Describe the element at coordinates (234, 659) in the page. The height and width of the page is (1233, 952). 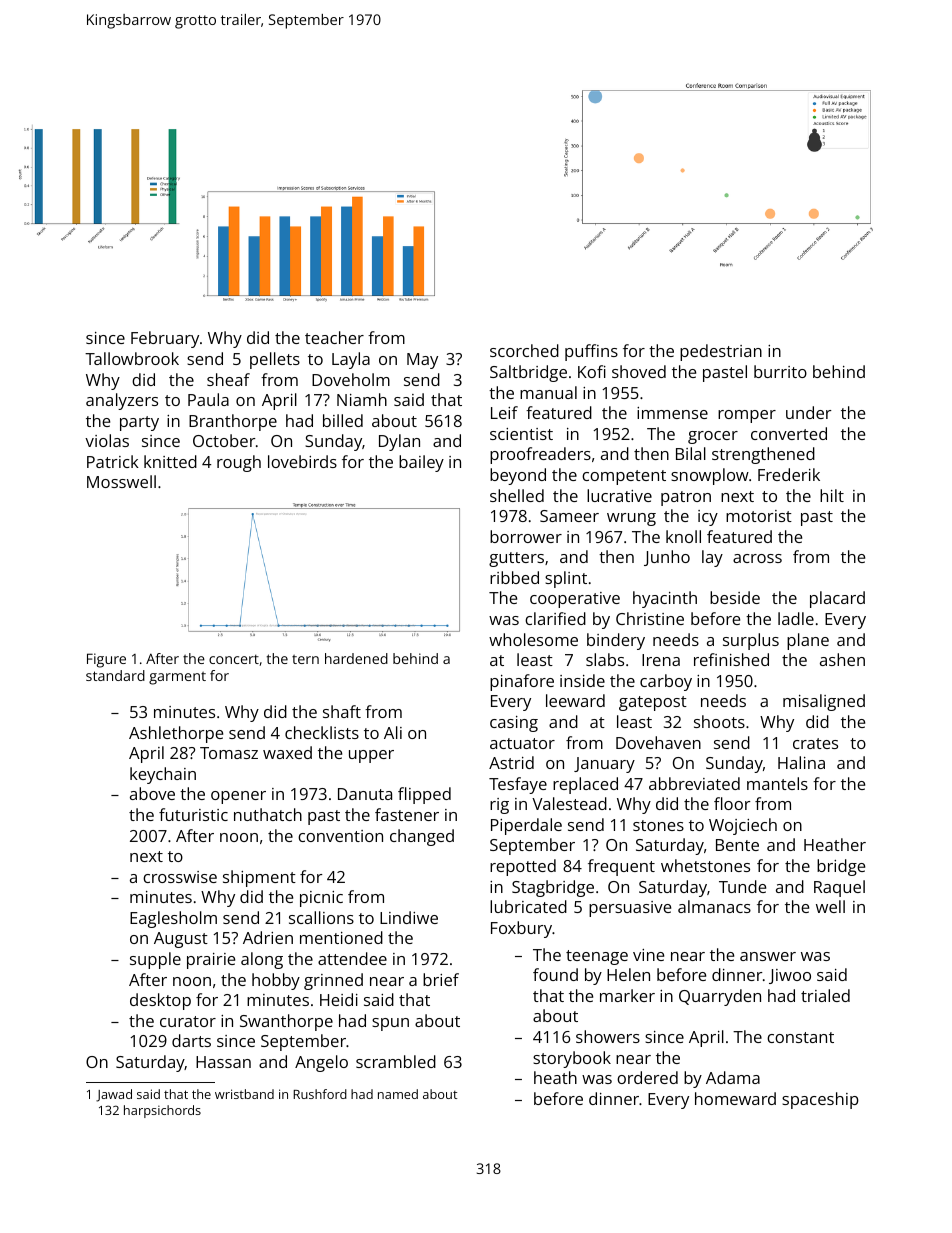
I see `concert` at that location.
